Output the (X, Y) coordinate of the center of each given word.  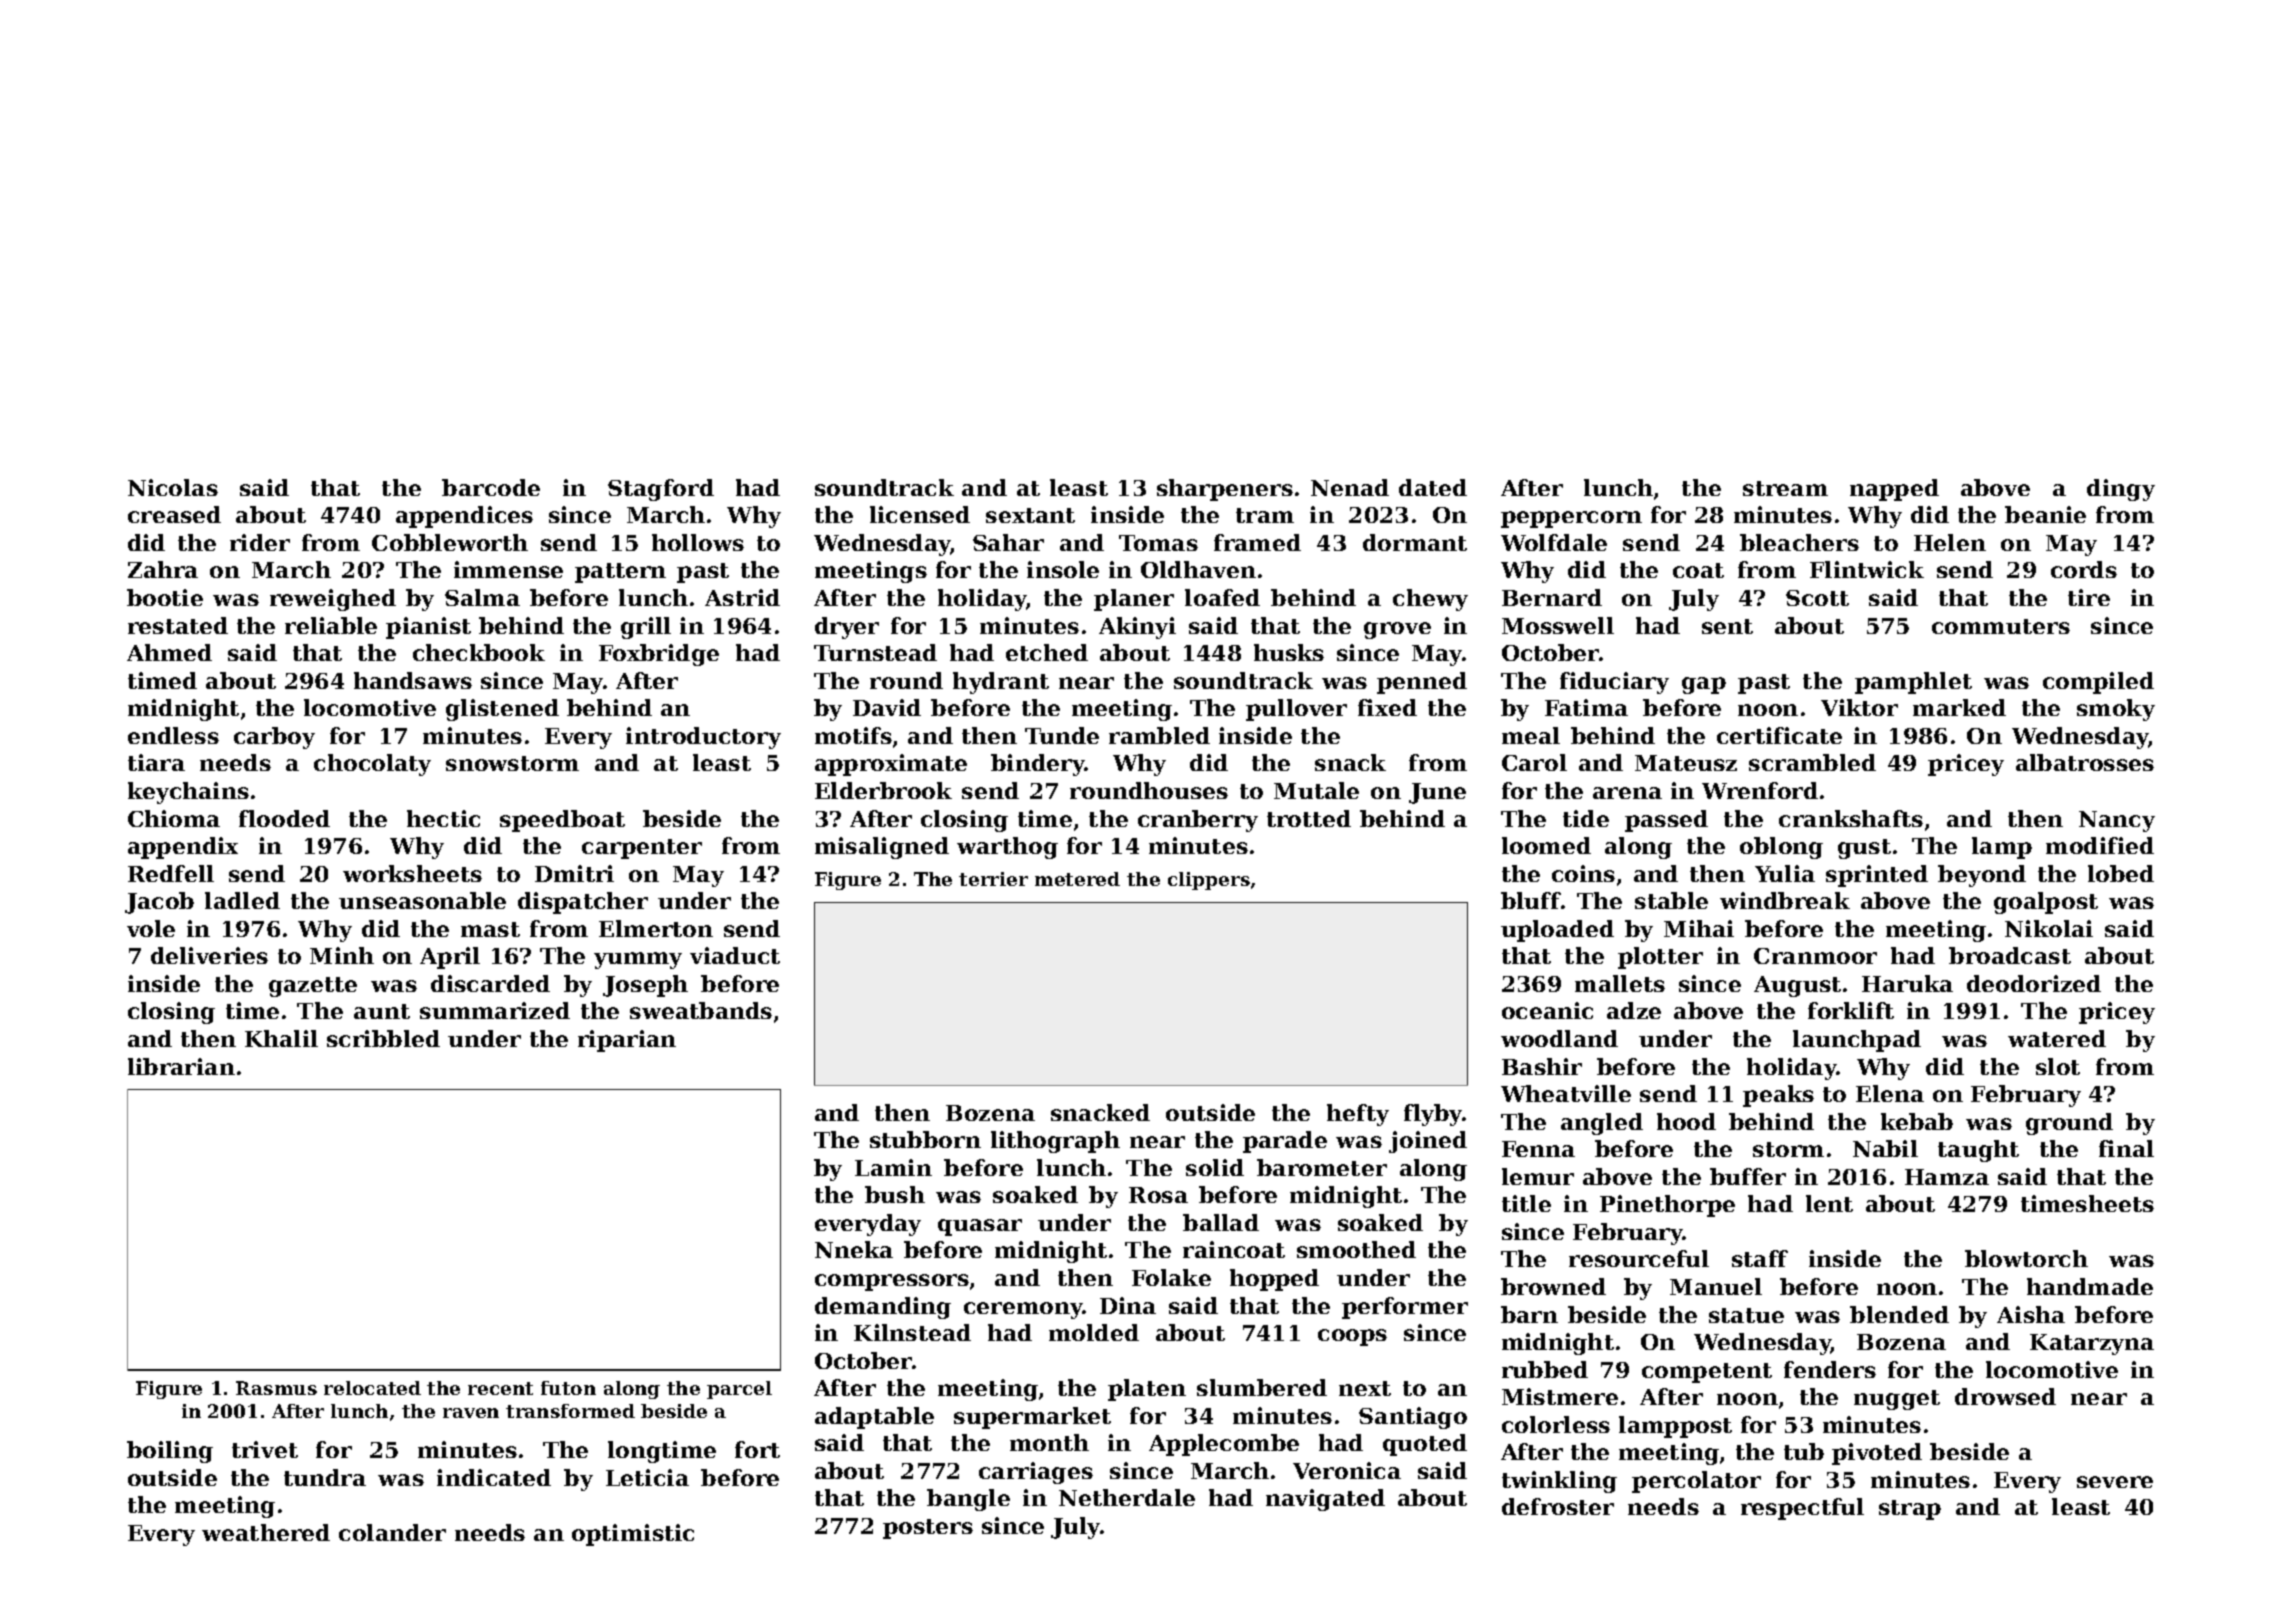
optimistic (633, 1535)
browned (1553, 1286)
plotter (1660, 958)
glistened (502, 710)
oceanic (1547, 1010)
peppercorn (1571, 519)
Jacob (159, 903)
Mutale (1316, 790)
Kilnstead (912, 1332)
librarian (181, 1066)
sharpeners (1225, 490)
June (1437, 793)
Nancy (2117, 821)
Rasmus (276, 1388)
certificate (1779, 735)
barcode (491, 487)
